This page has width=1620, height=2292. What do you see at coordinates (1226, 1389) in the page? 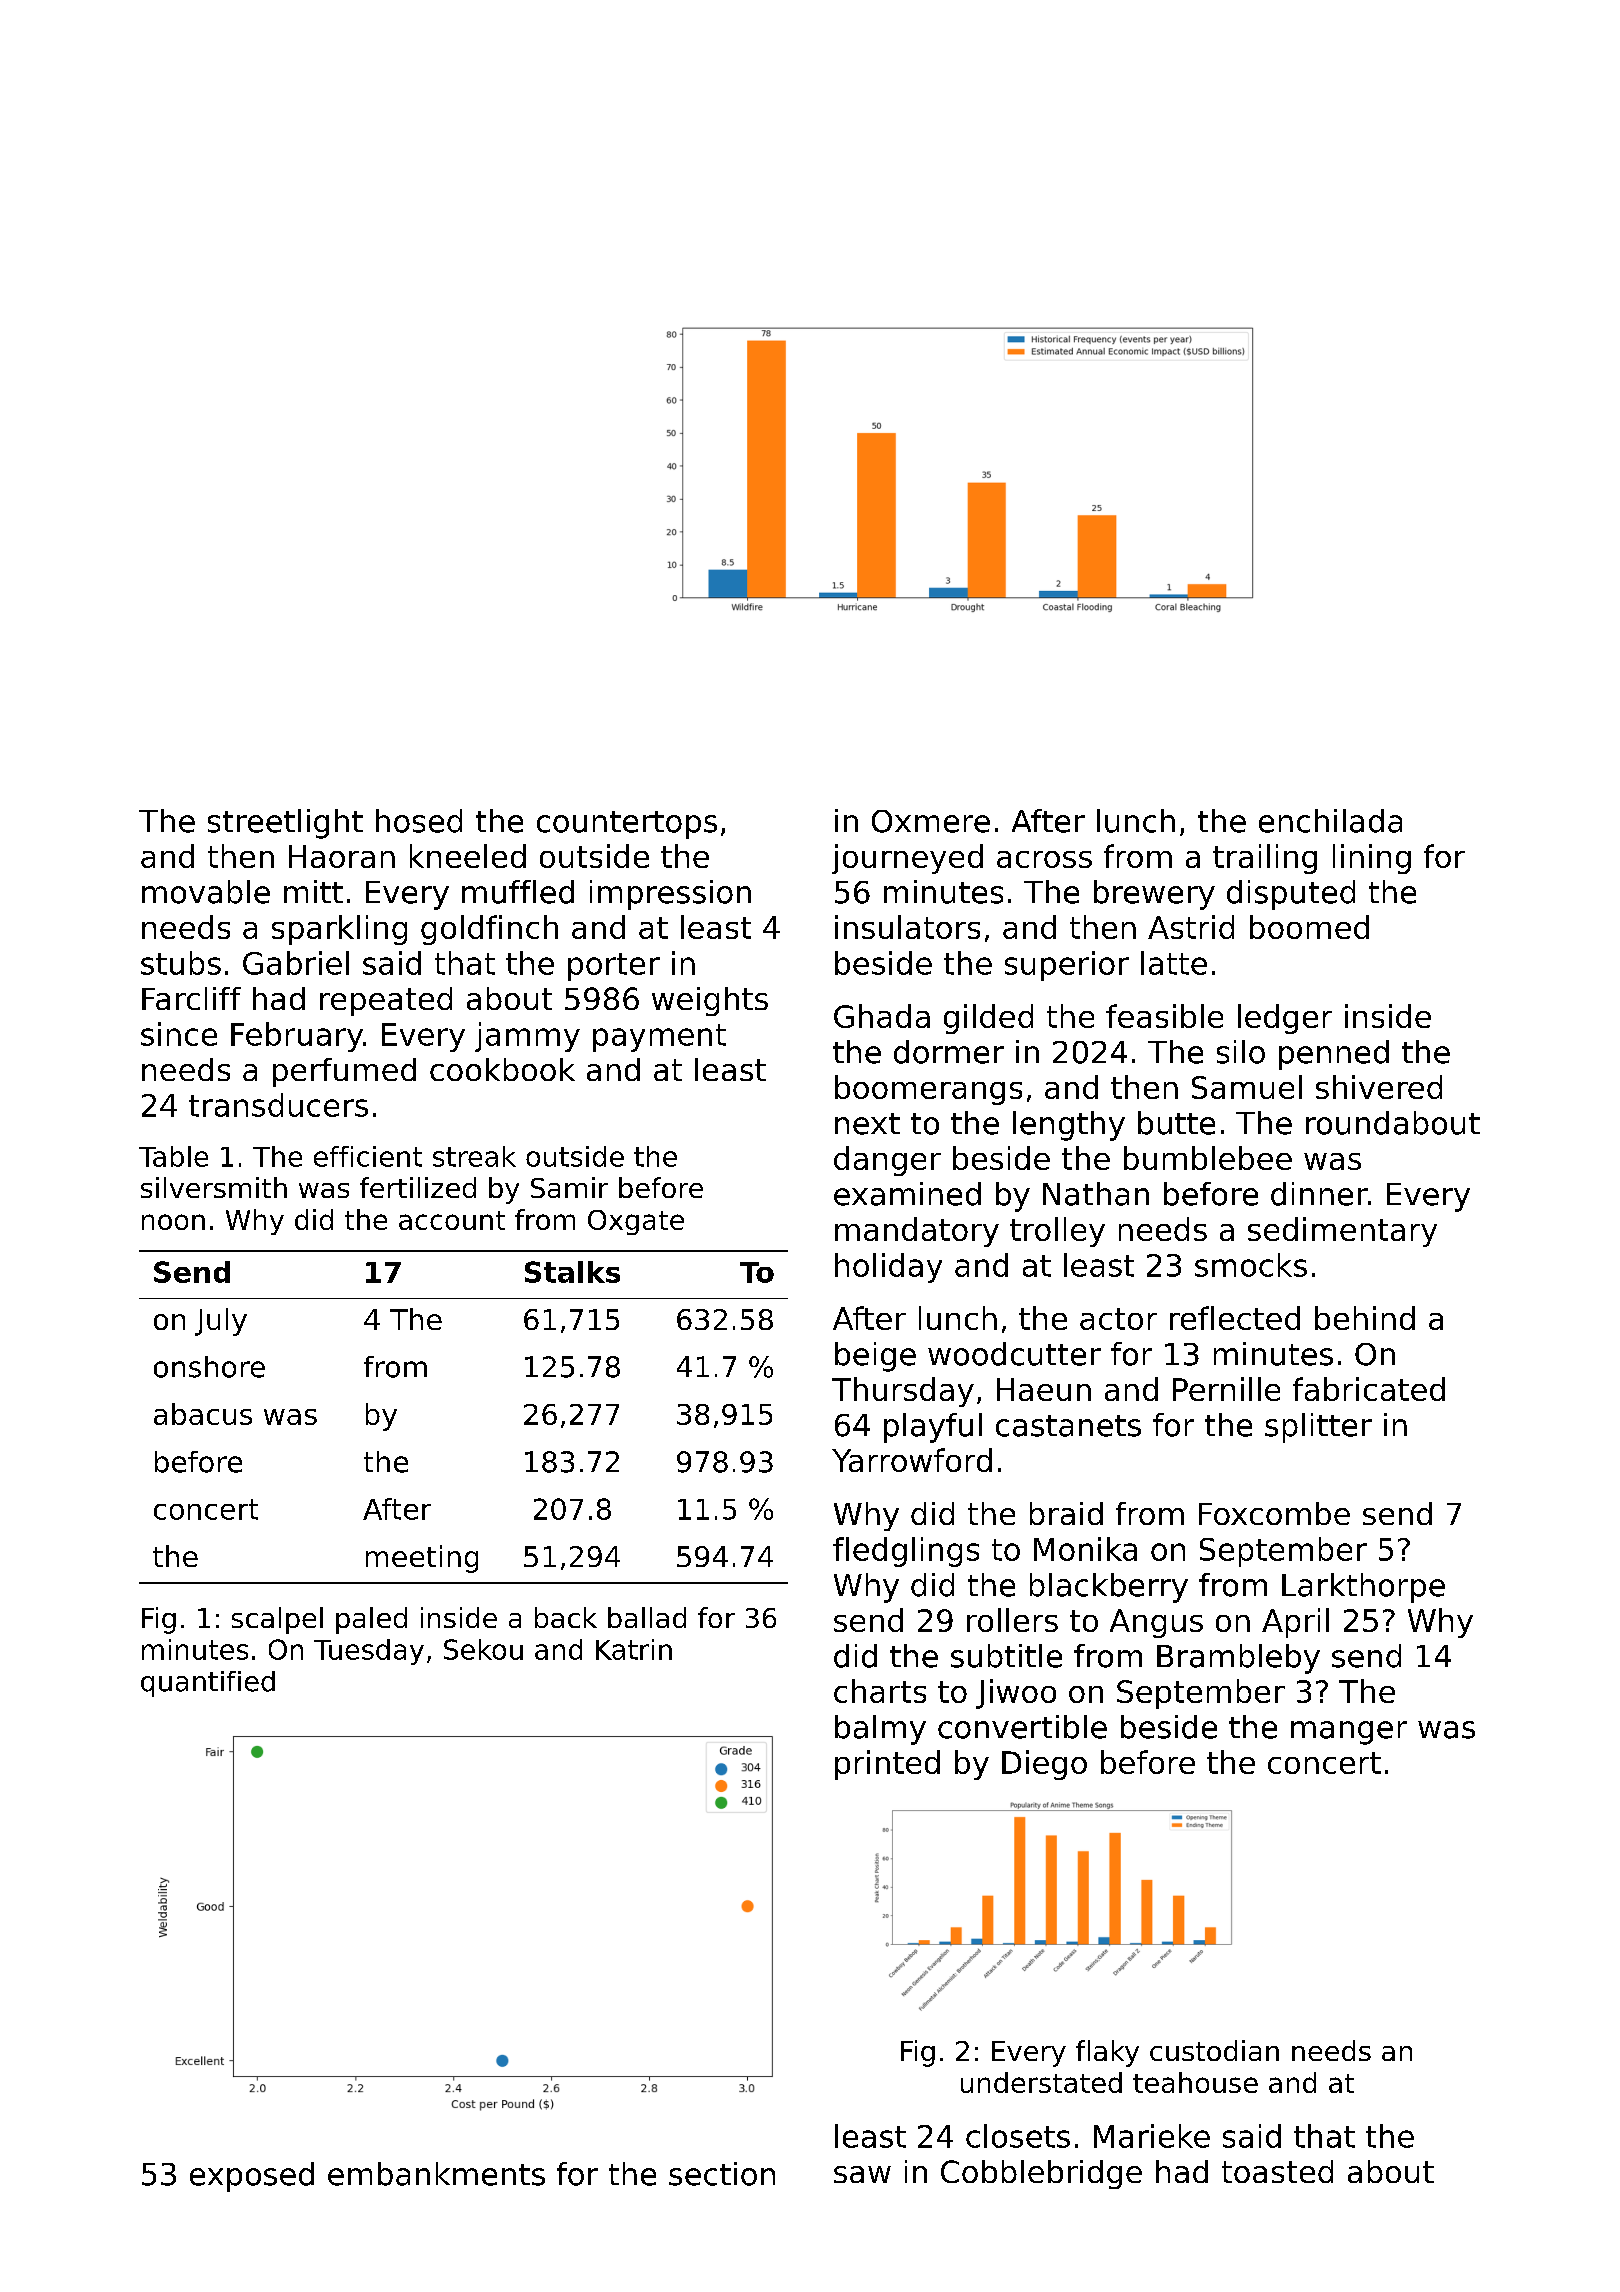
I see `Pernille` at bounding box center [1226, 1389].
